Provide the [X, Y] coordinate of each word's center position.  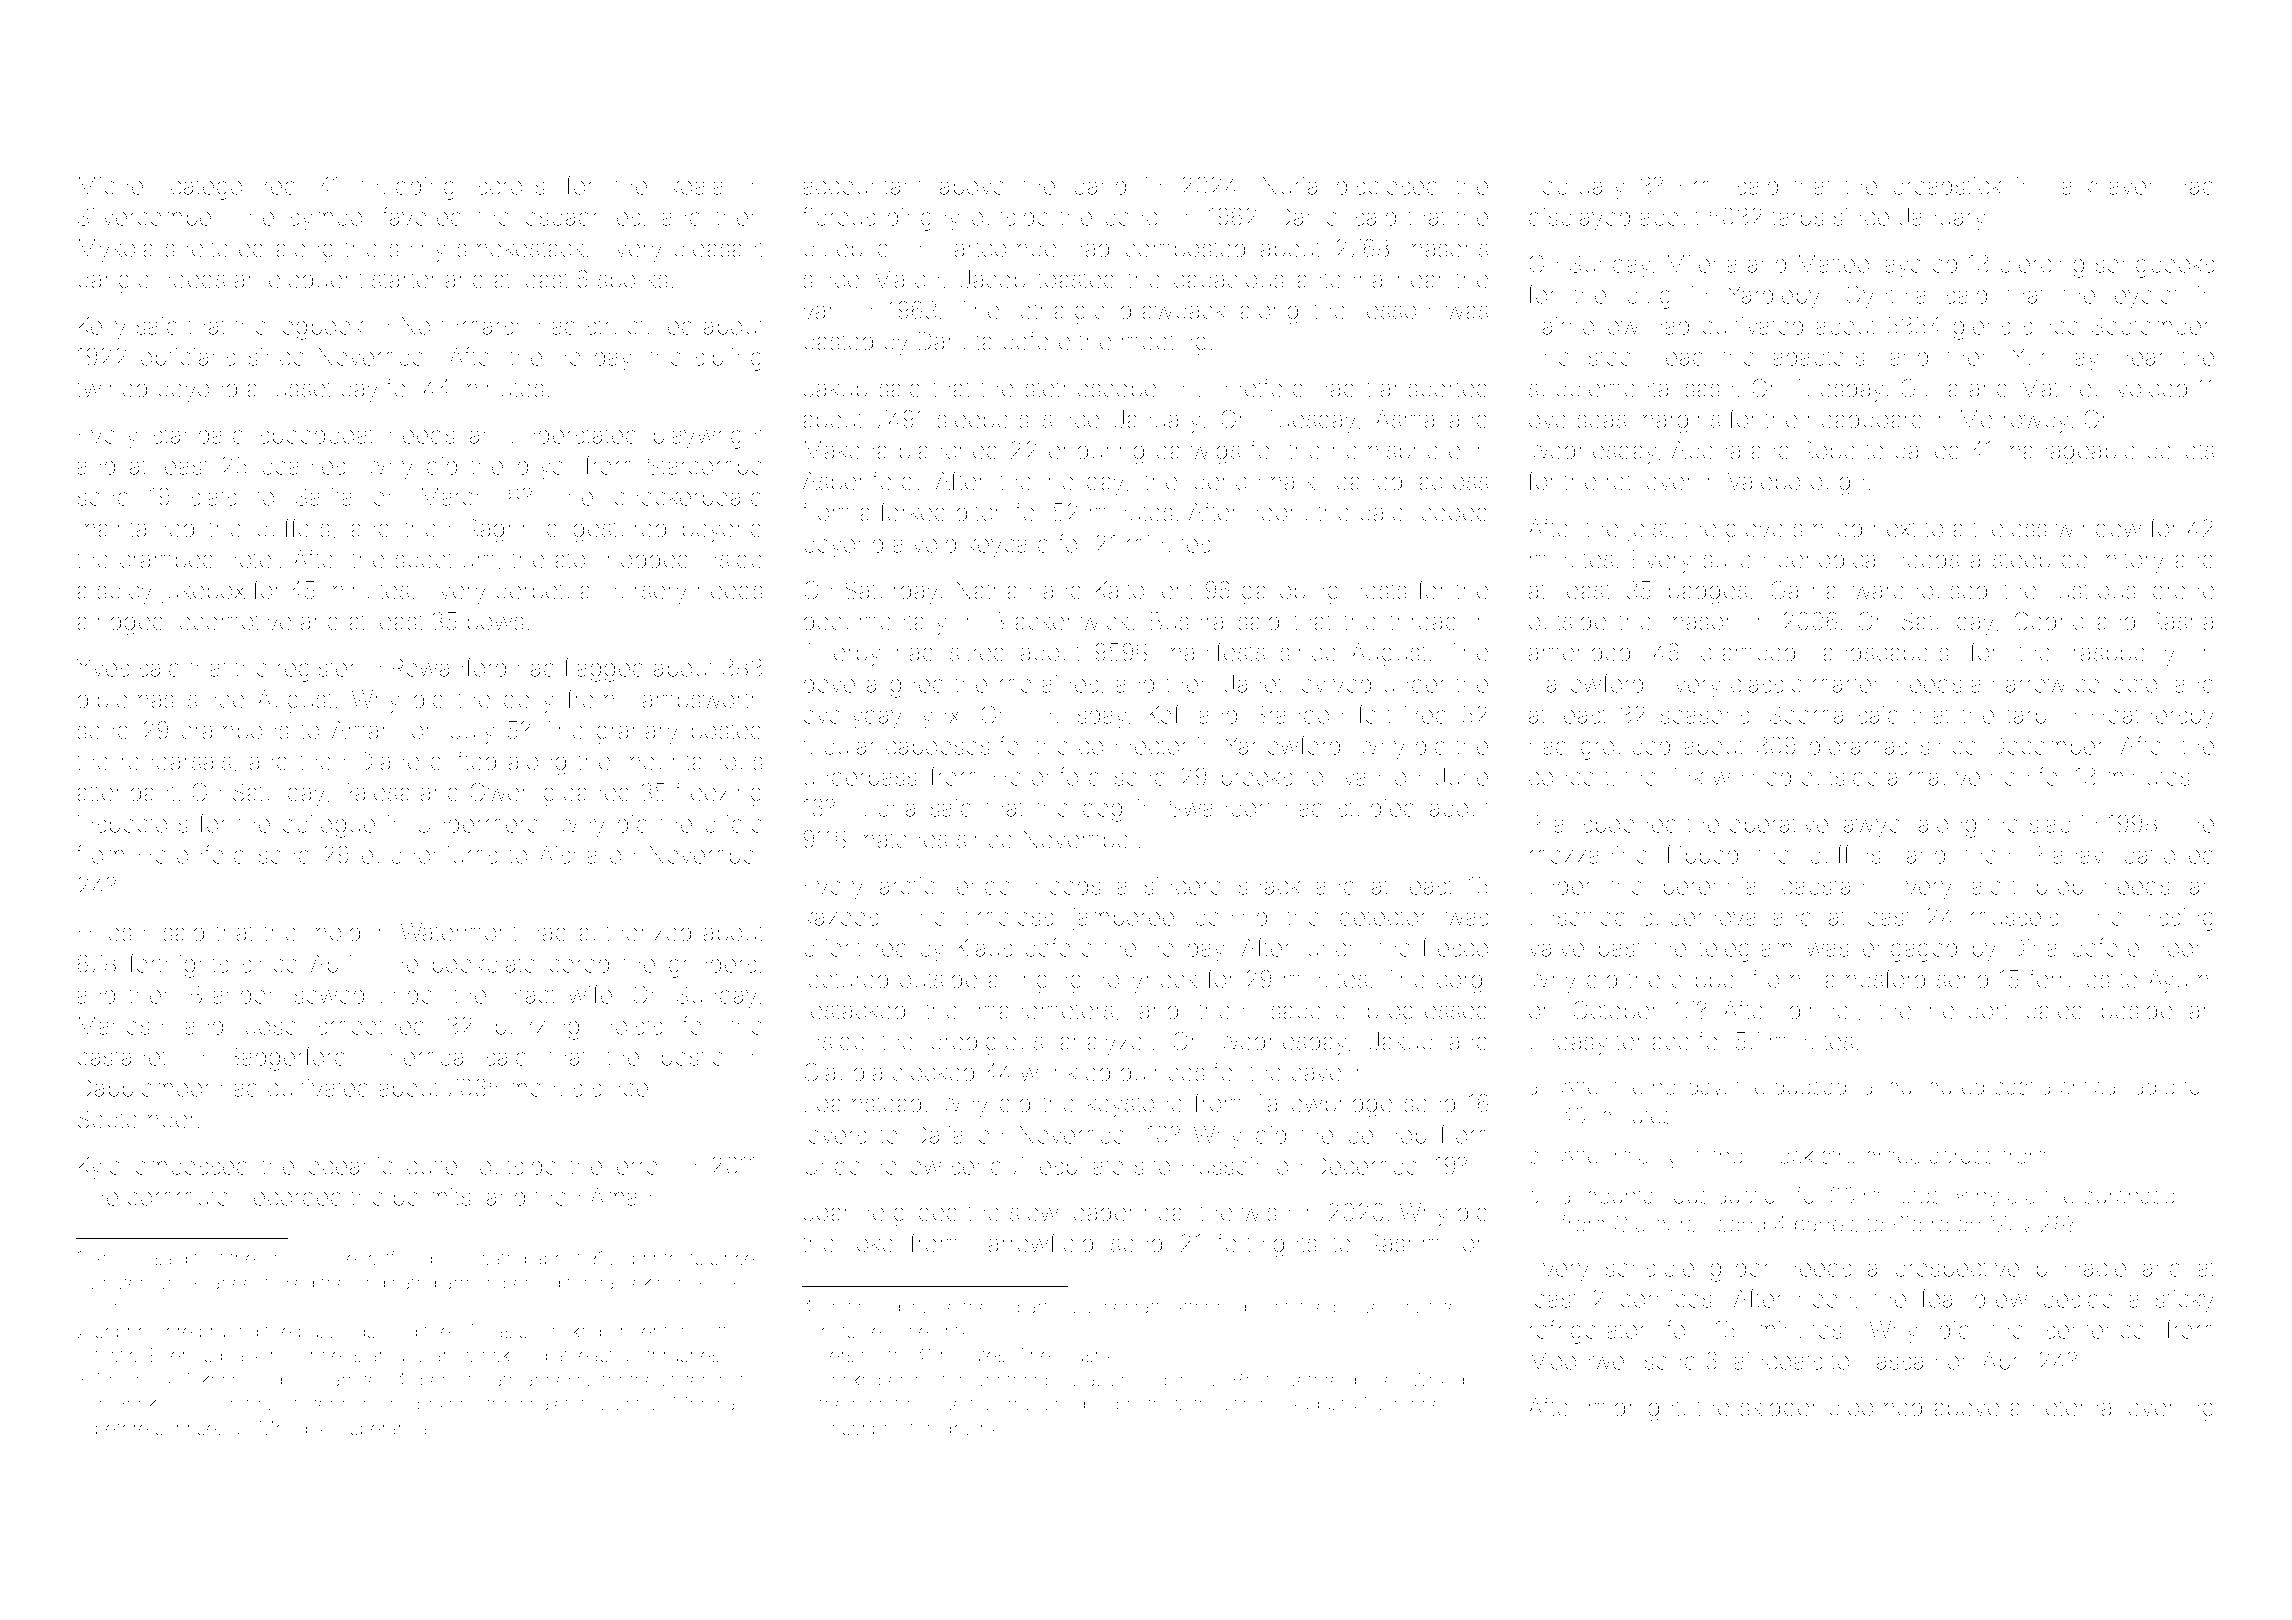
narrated [355, 1379]
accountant [863, 186]
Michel [113, 185]
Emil [1700, 185]
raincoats [1774, 1361]
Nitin [1234, 1403]
